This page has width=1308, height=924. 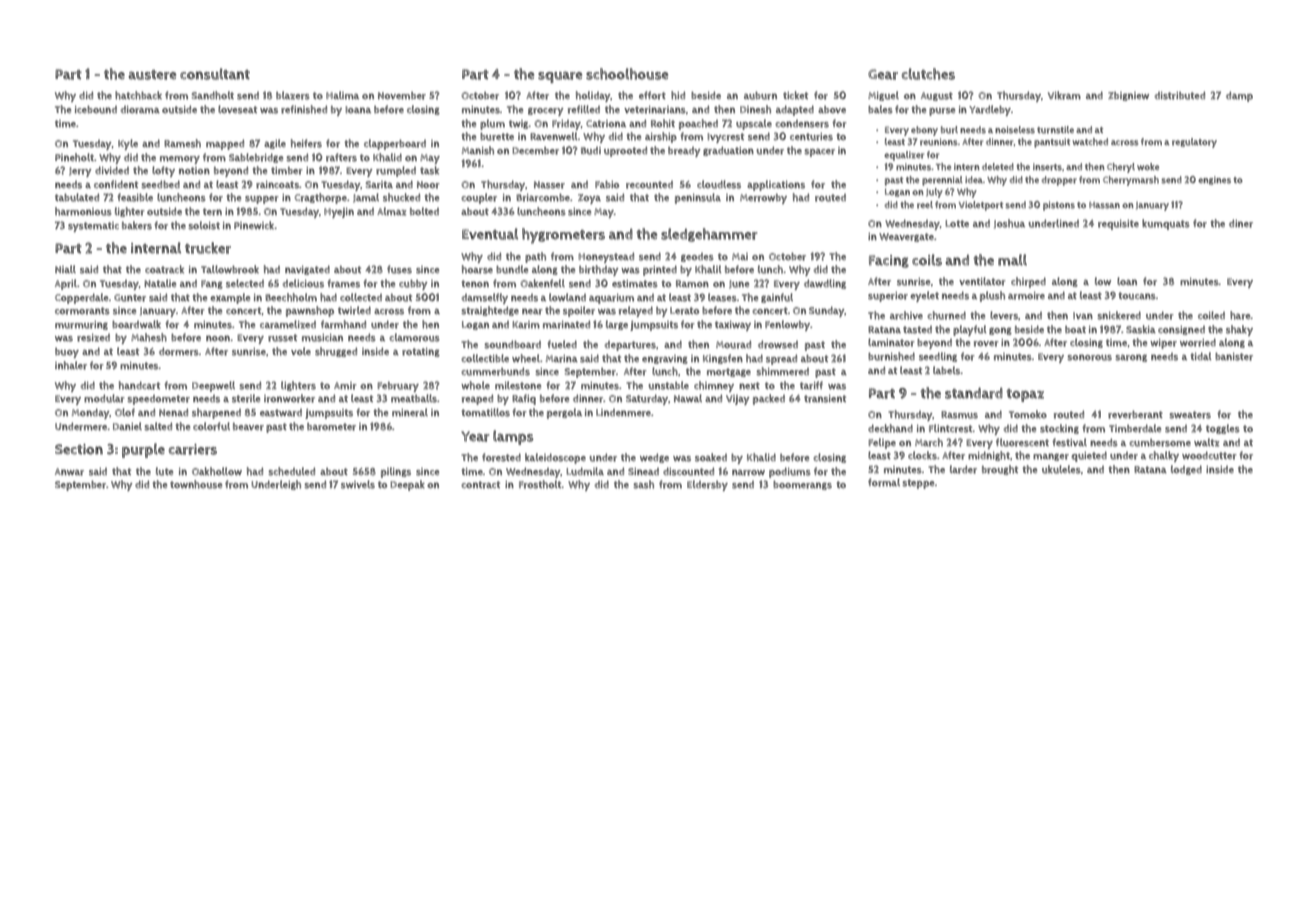 I want to click on diner, so click(x=1241, y=223).
